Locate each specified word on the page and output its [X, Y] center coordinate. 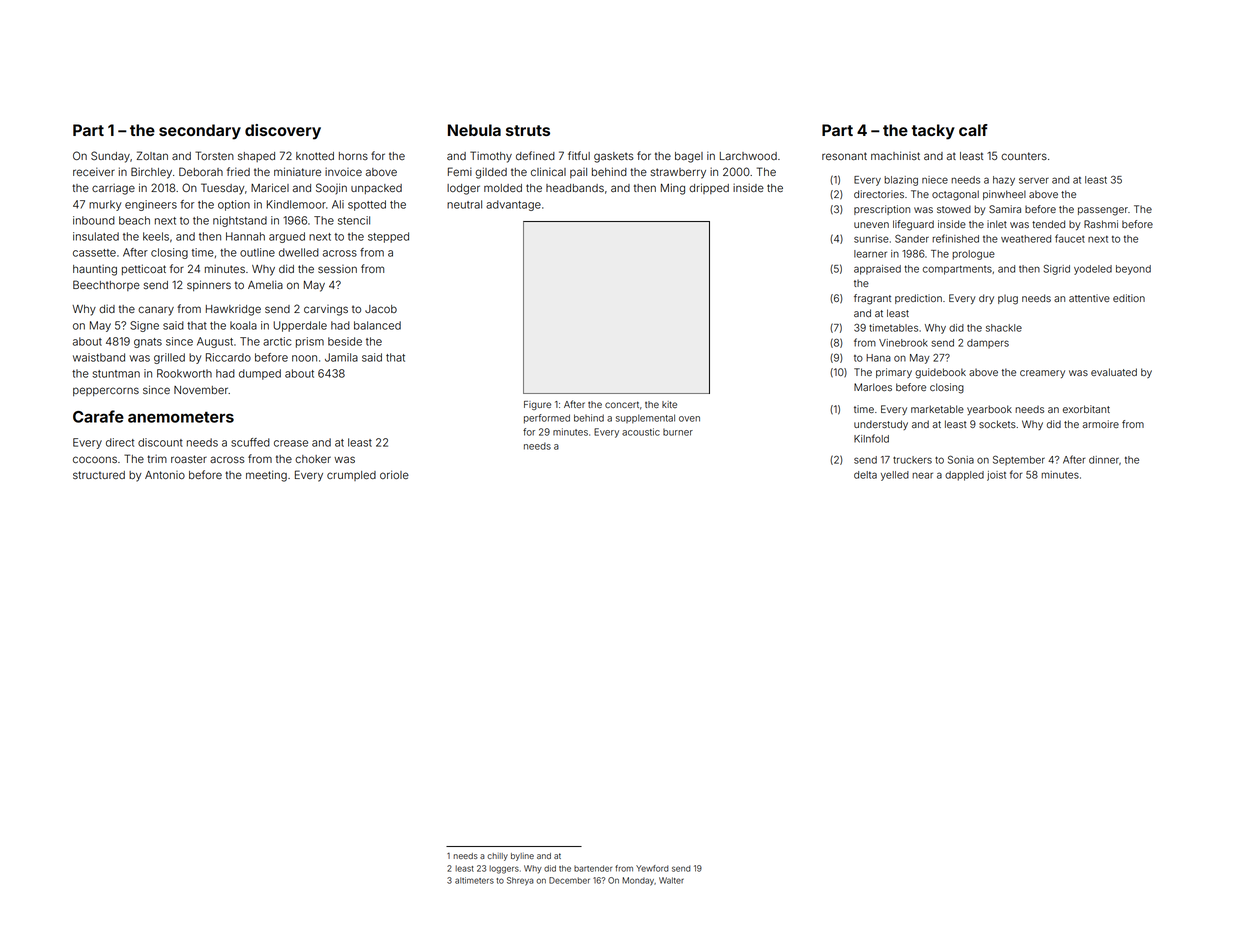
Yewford [652, 868]
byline [522, 857]
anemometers [181, 417]
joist [996, 476]
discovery [283, 132]
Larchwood [748, 156]
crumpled [351, 476]
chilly [497, 857]
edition [1129, 298]
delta [865, 475]
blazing [901, 181]
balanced [377, 325]
